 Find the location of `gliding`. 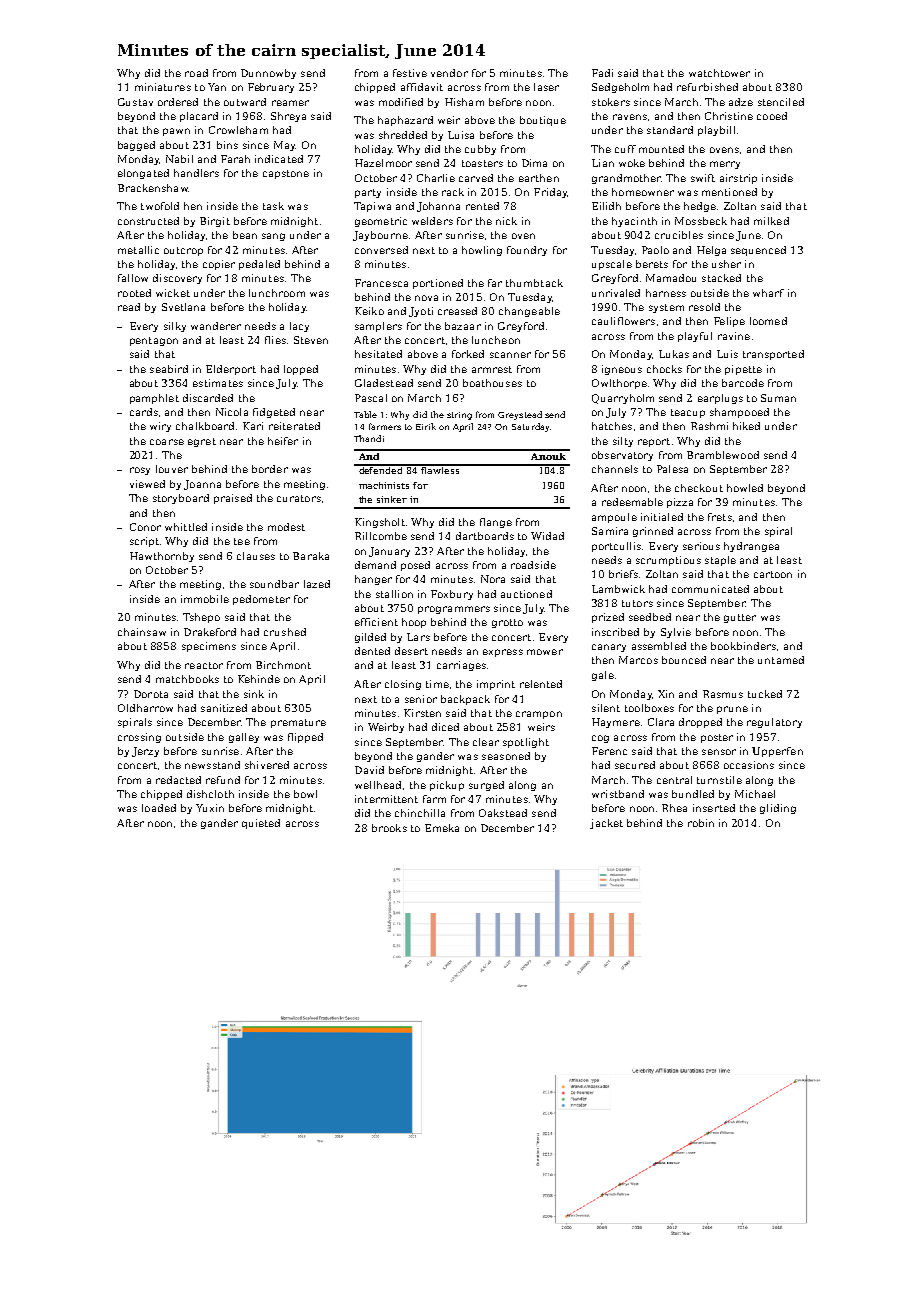

gliding is located at coordinates (778, 809).
